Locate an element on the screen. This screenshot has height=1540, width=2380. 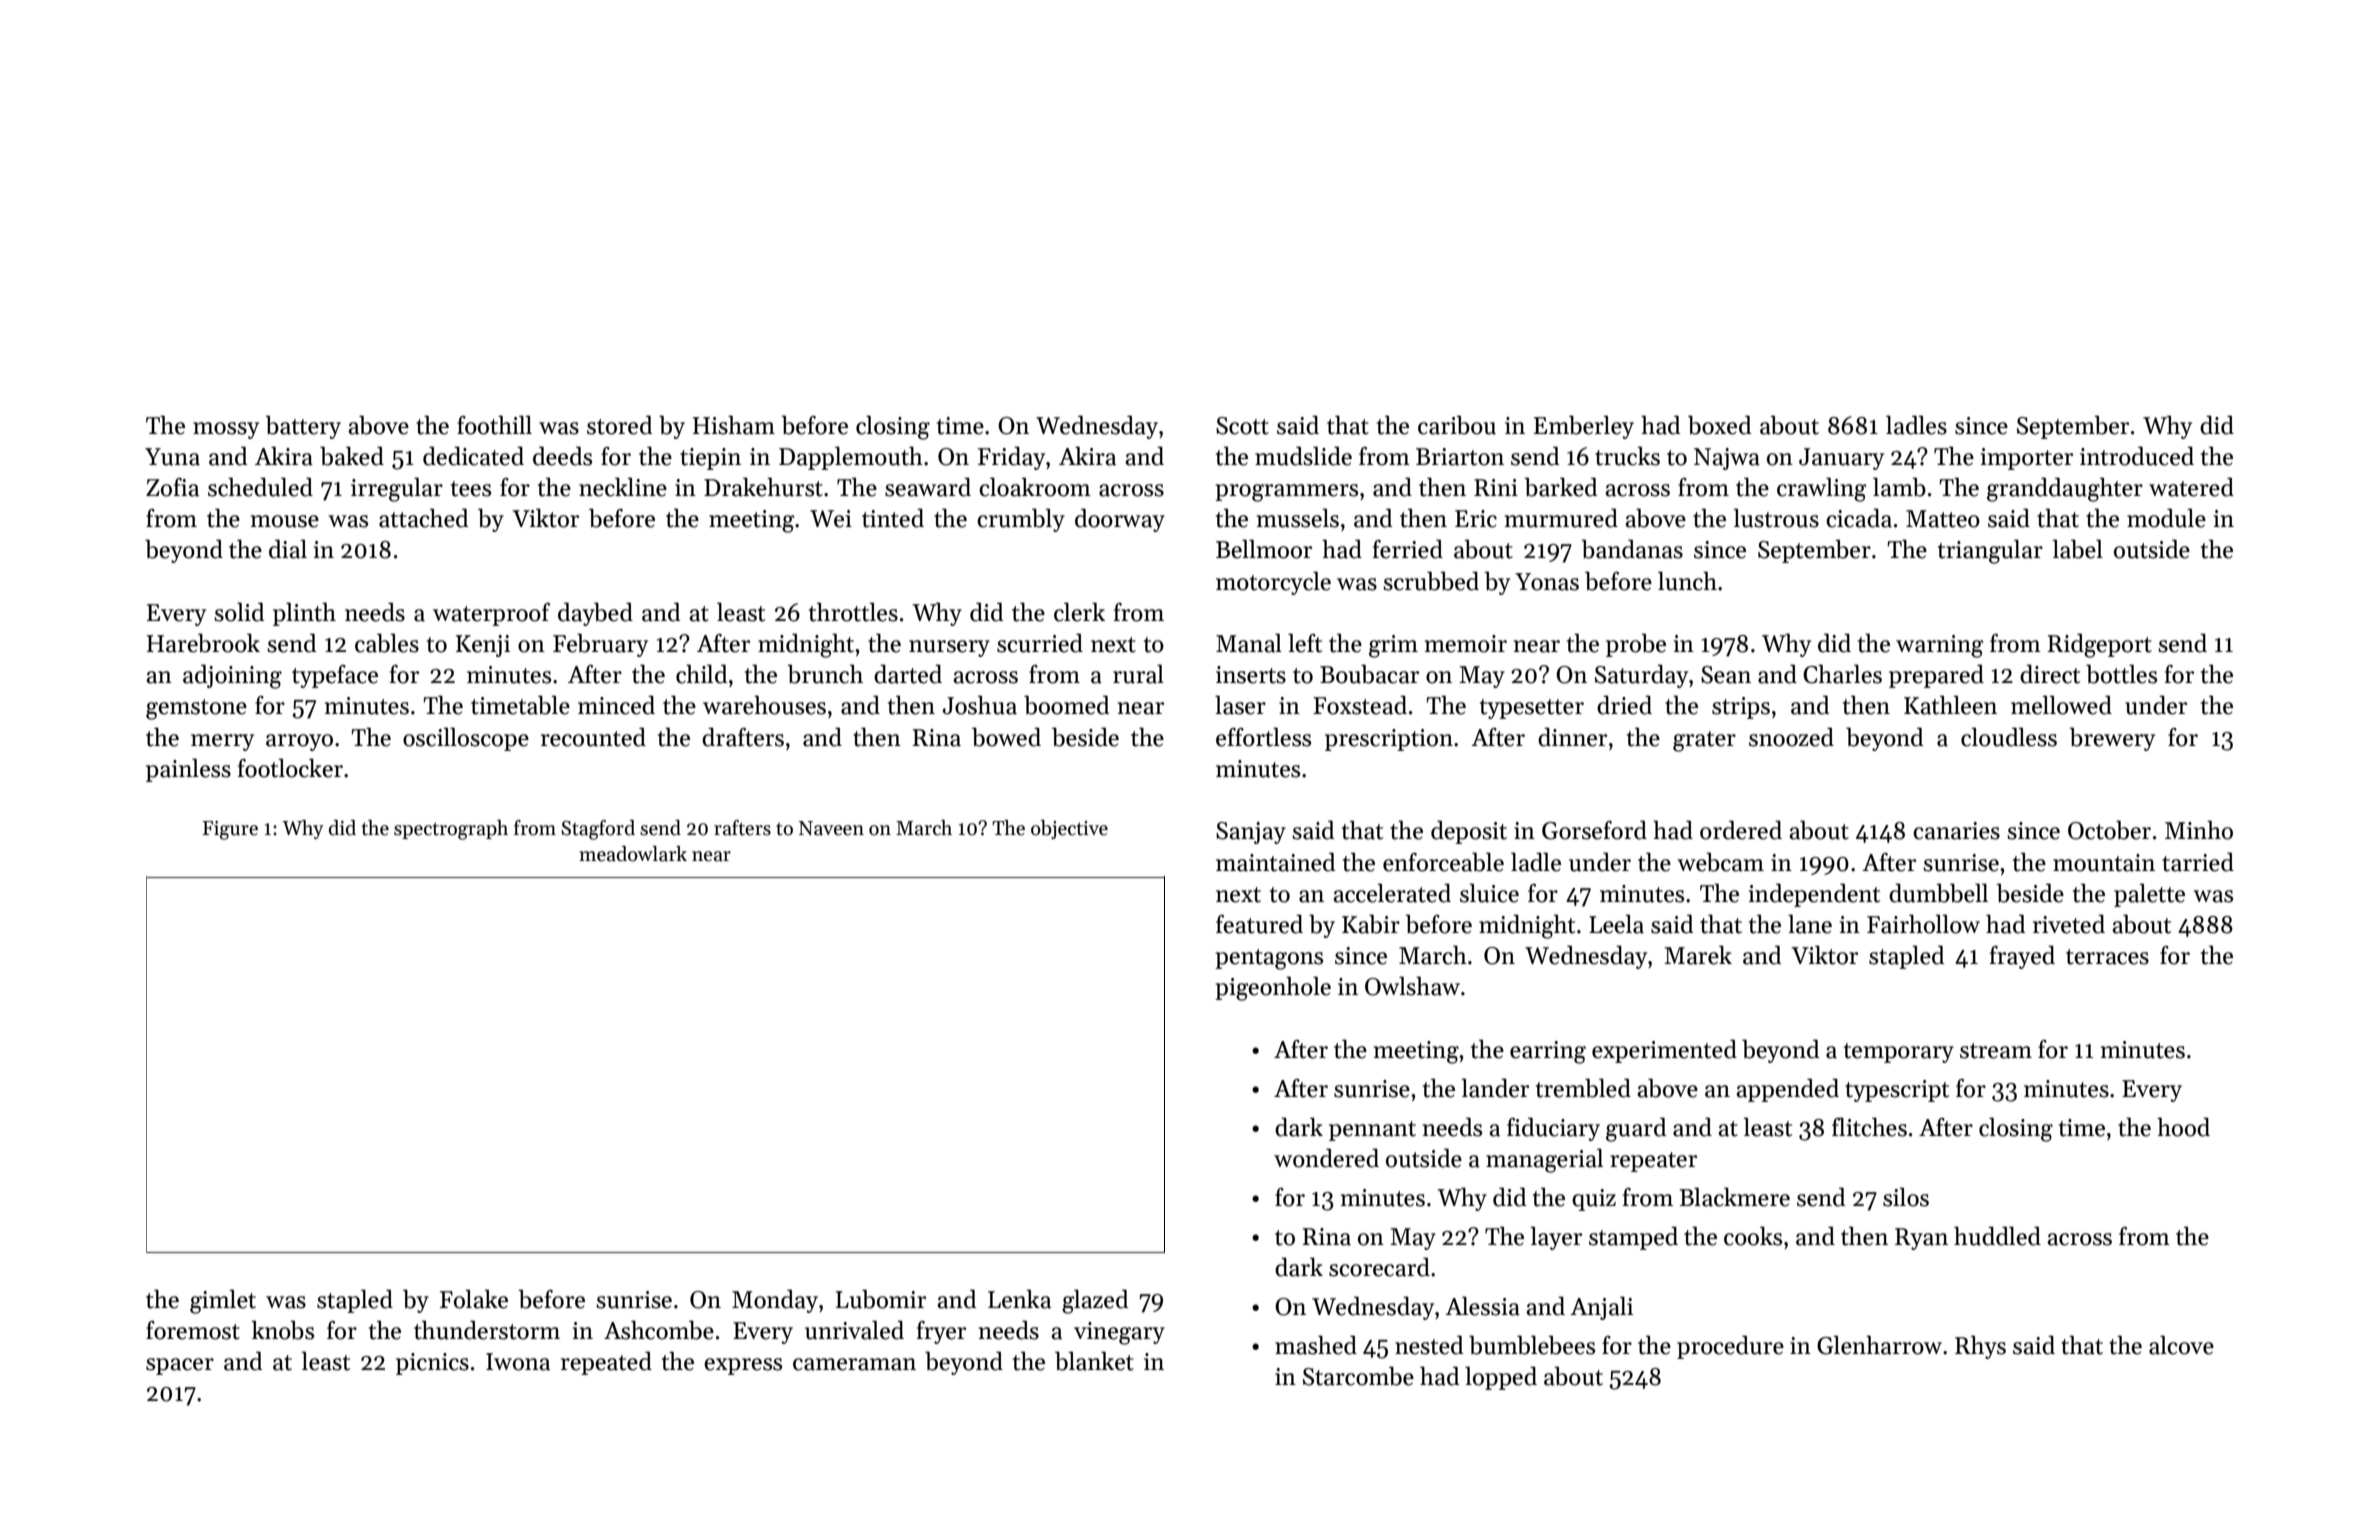
Gorseford is located at coordinates (1594, 830).
